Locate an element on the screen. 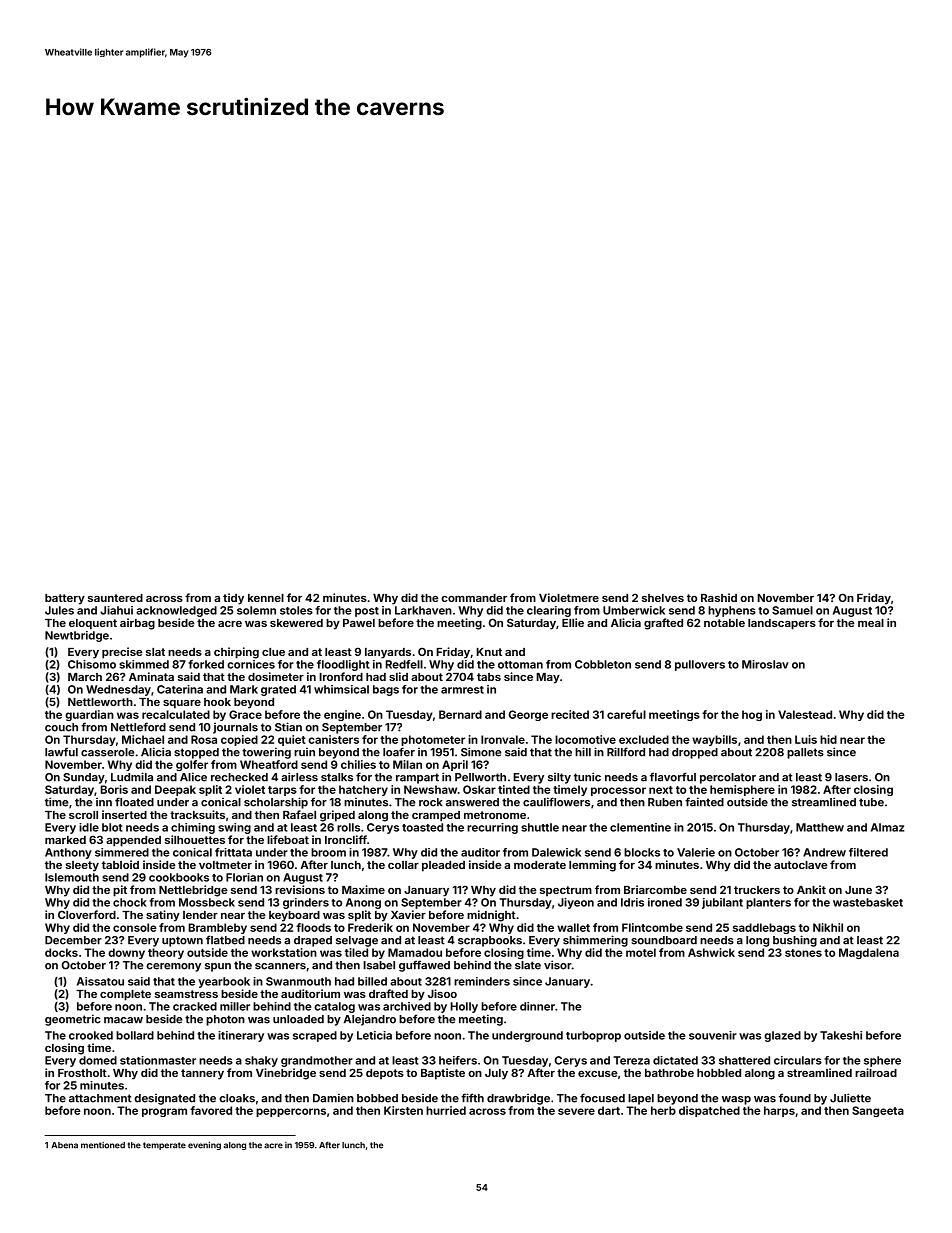  focused is located at coordinates (602, 1098).
